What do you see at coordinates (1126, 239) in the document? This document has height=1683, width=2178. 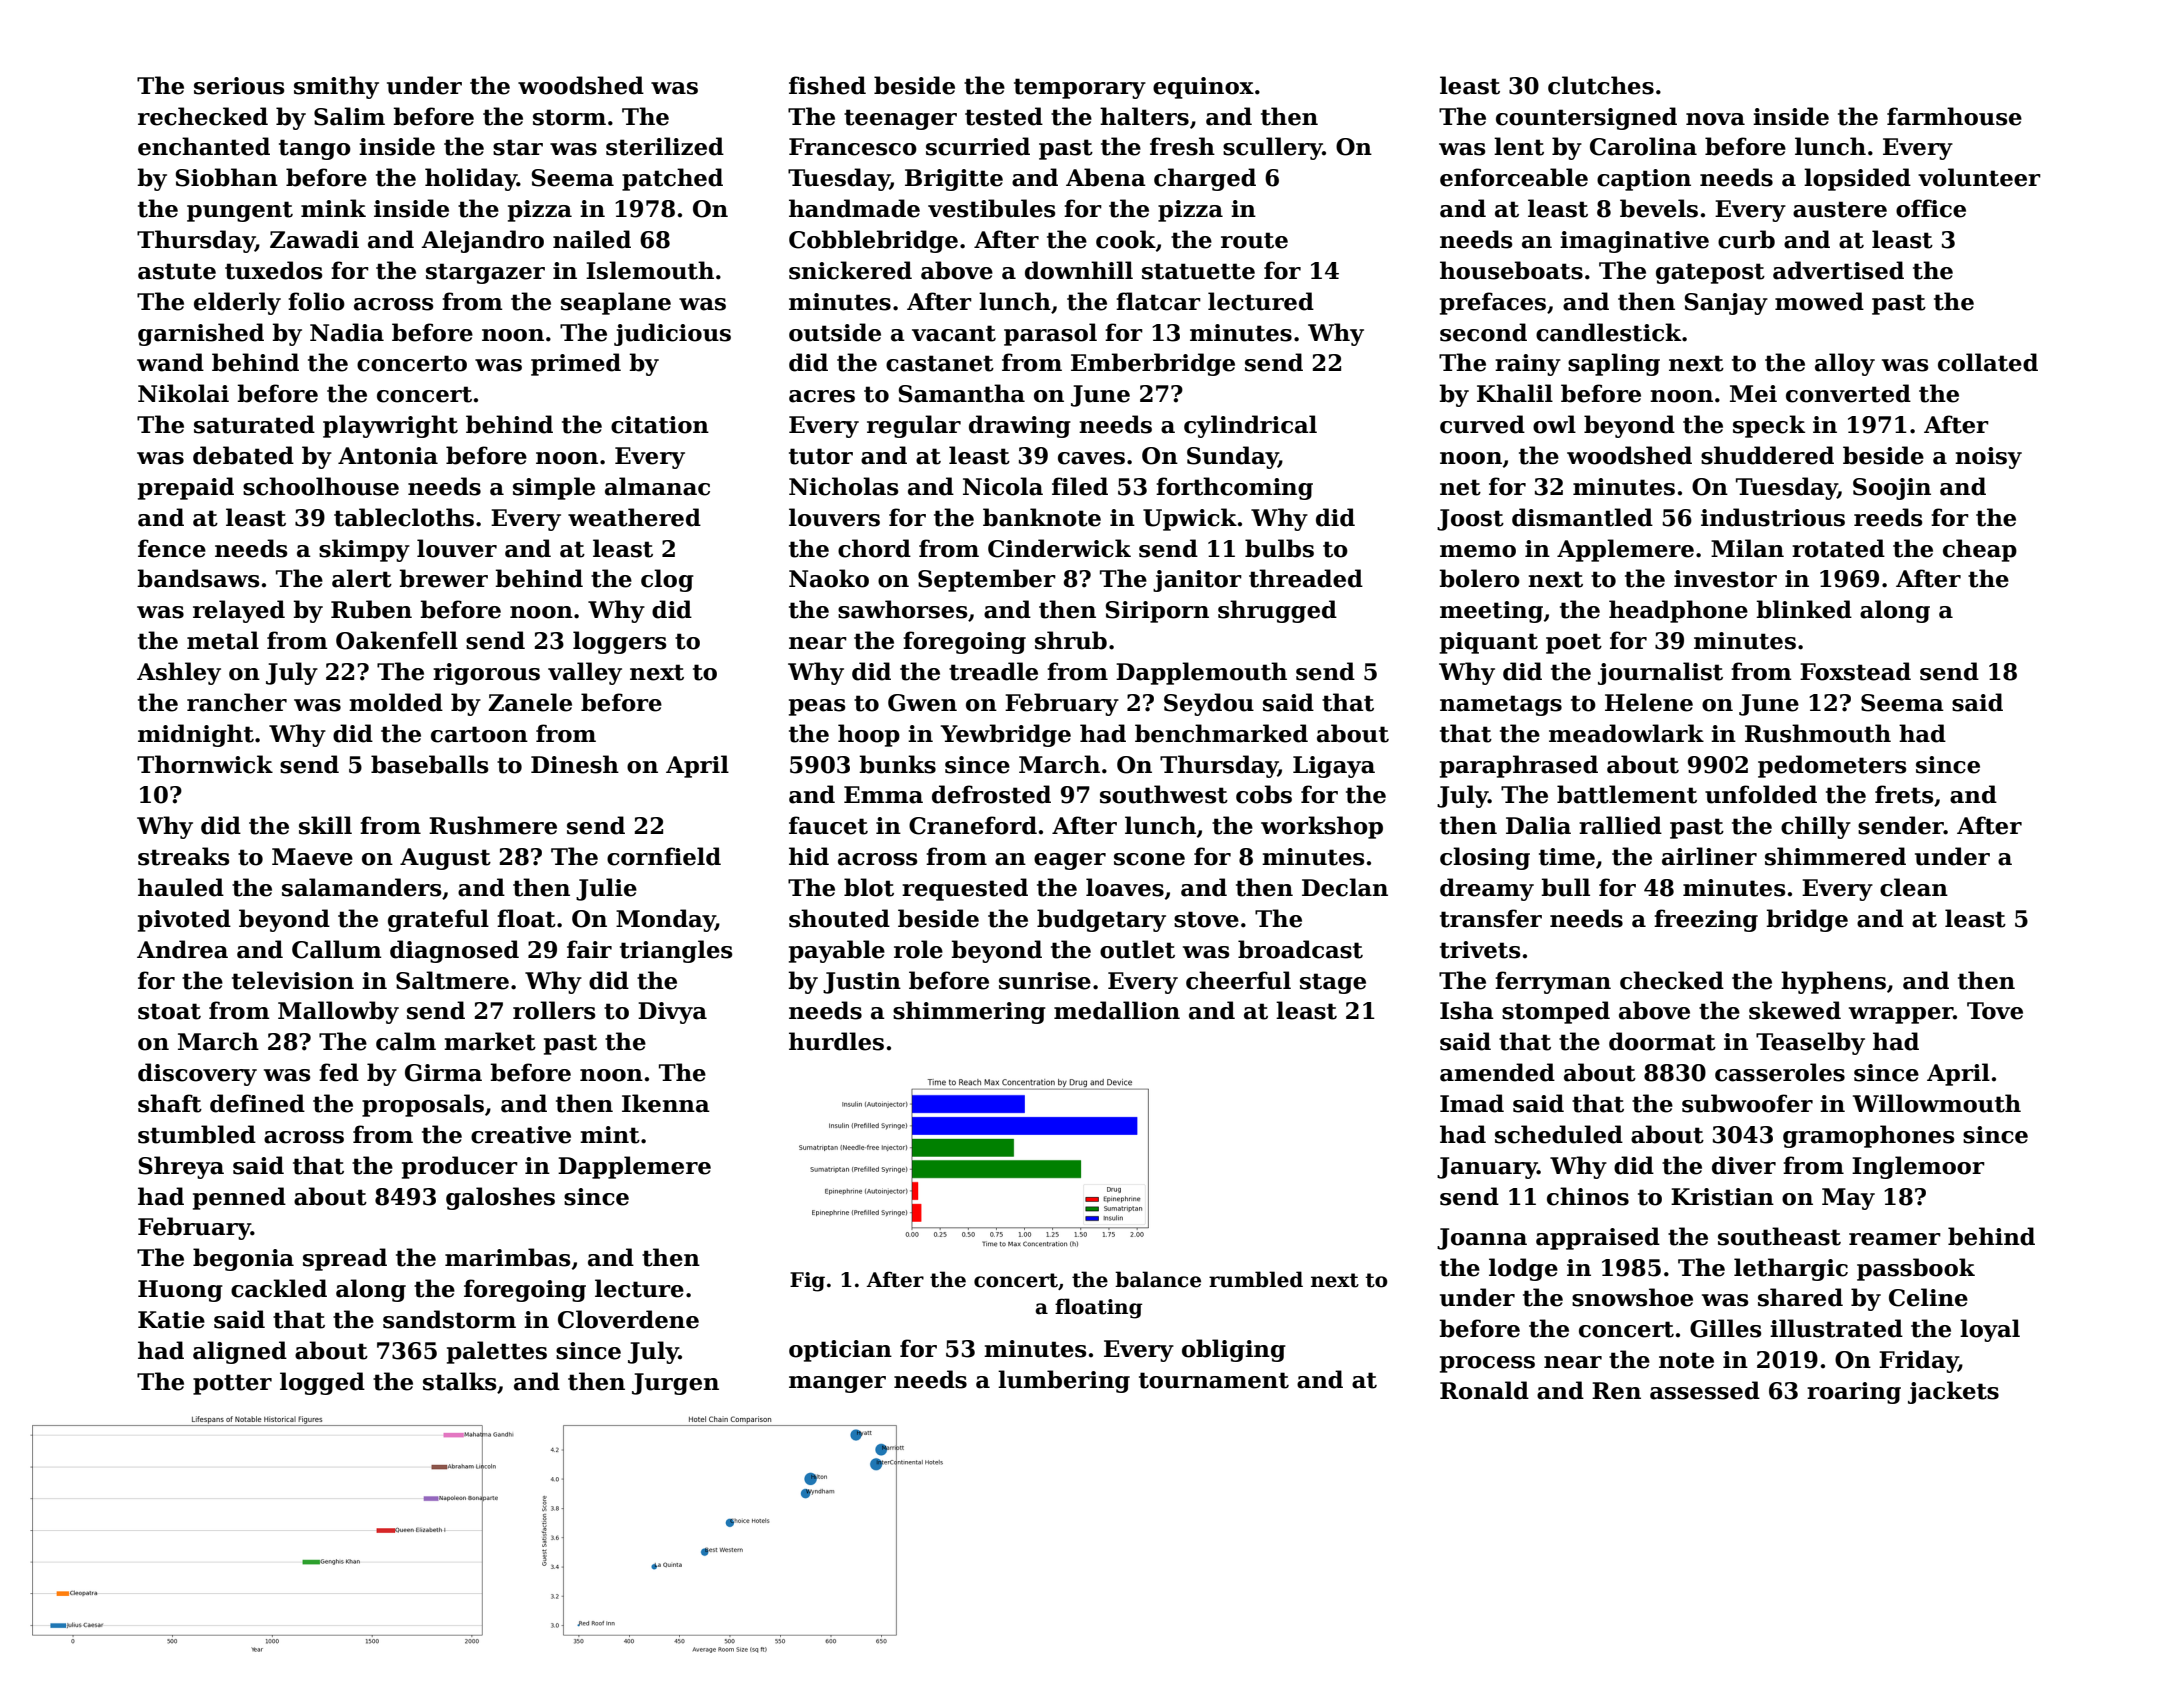 I see `cook` at bounding box center [1126, 239].
